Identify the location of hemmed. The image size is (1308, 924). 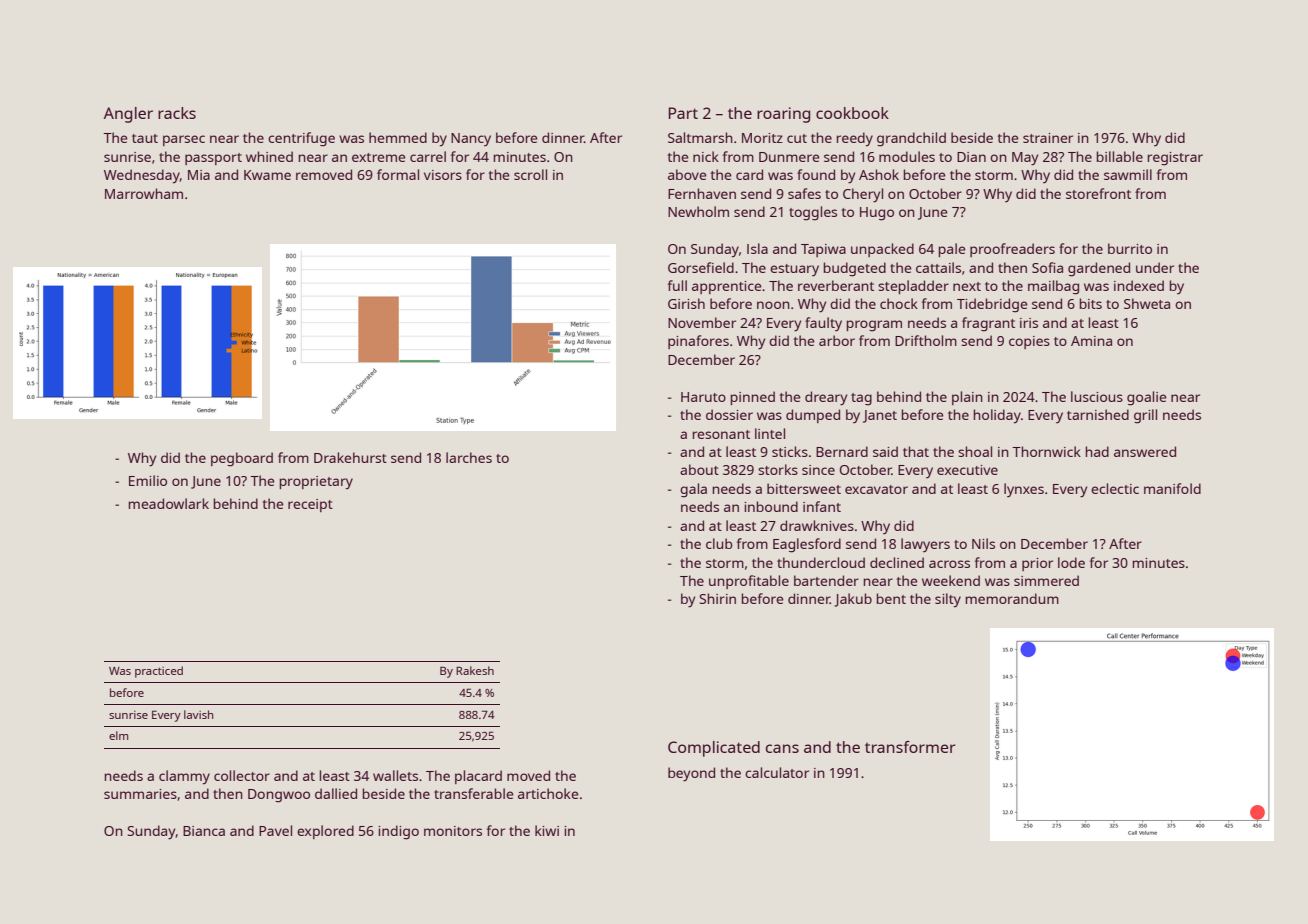
(398, 137).
